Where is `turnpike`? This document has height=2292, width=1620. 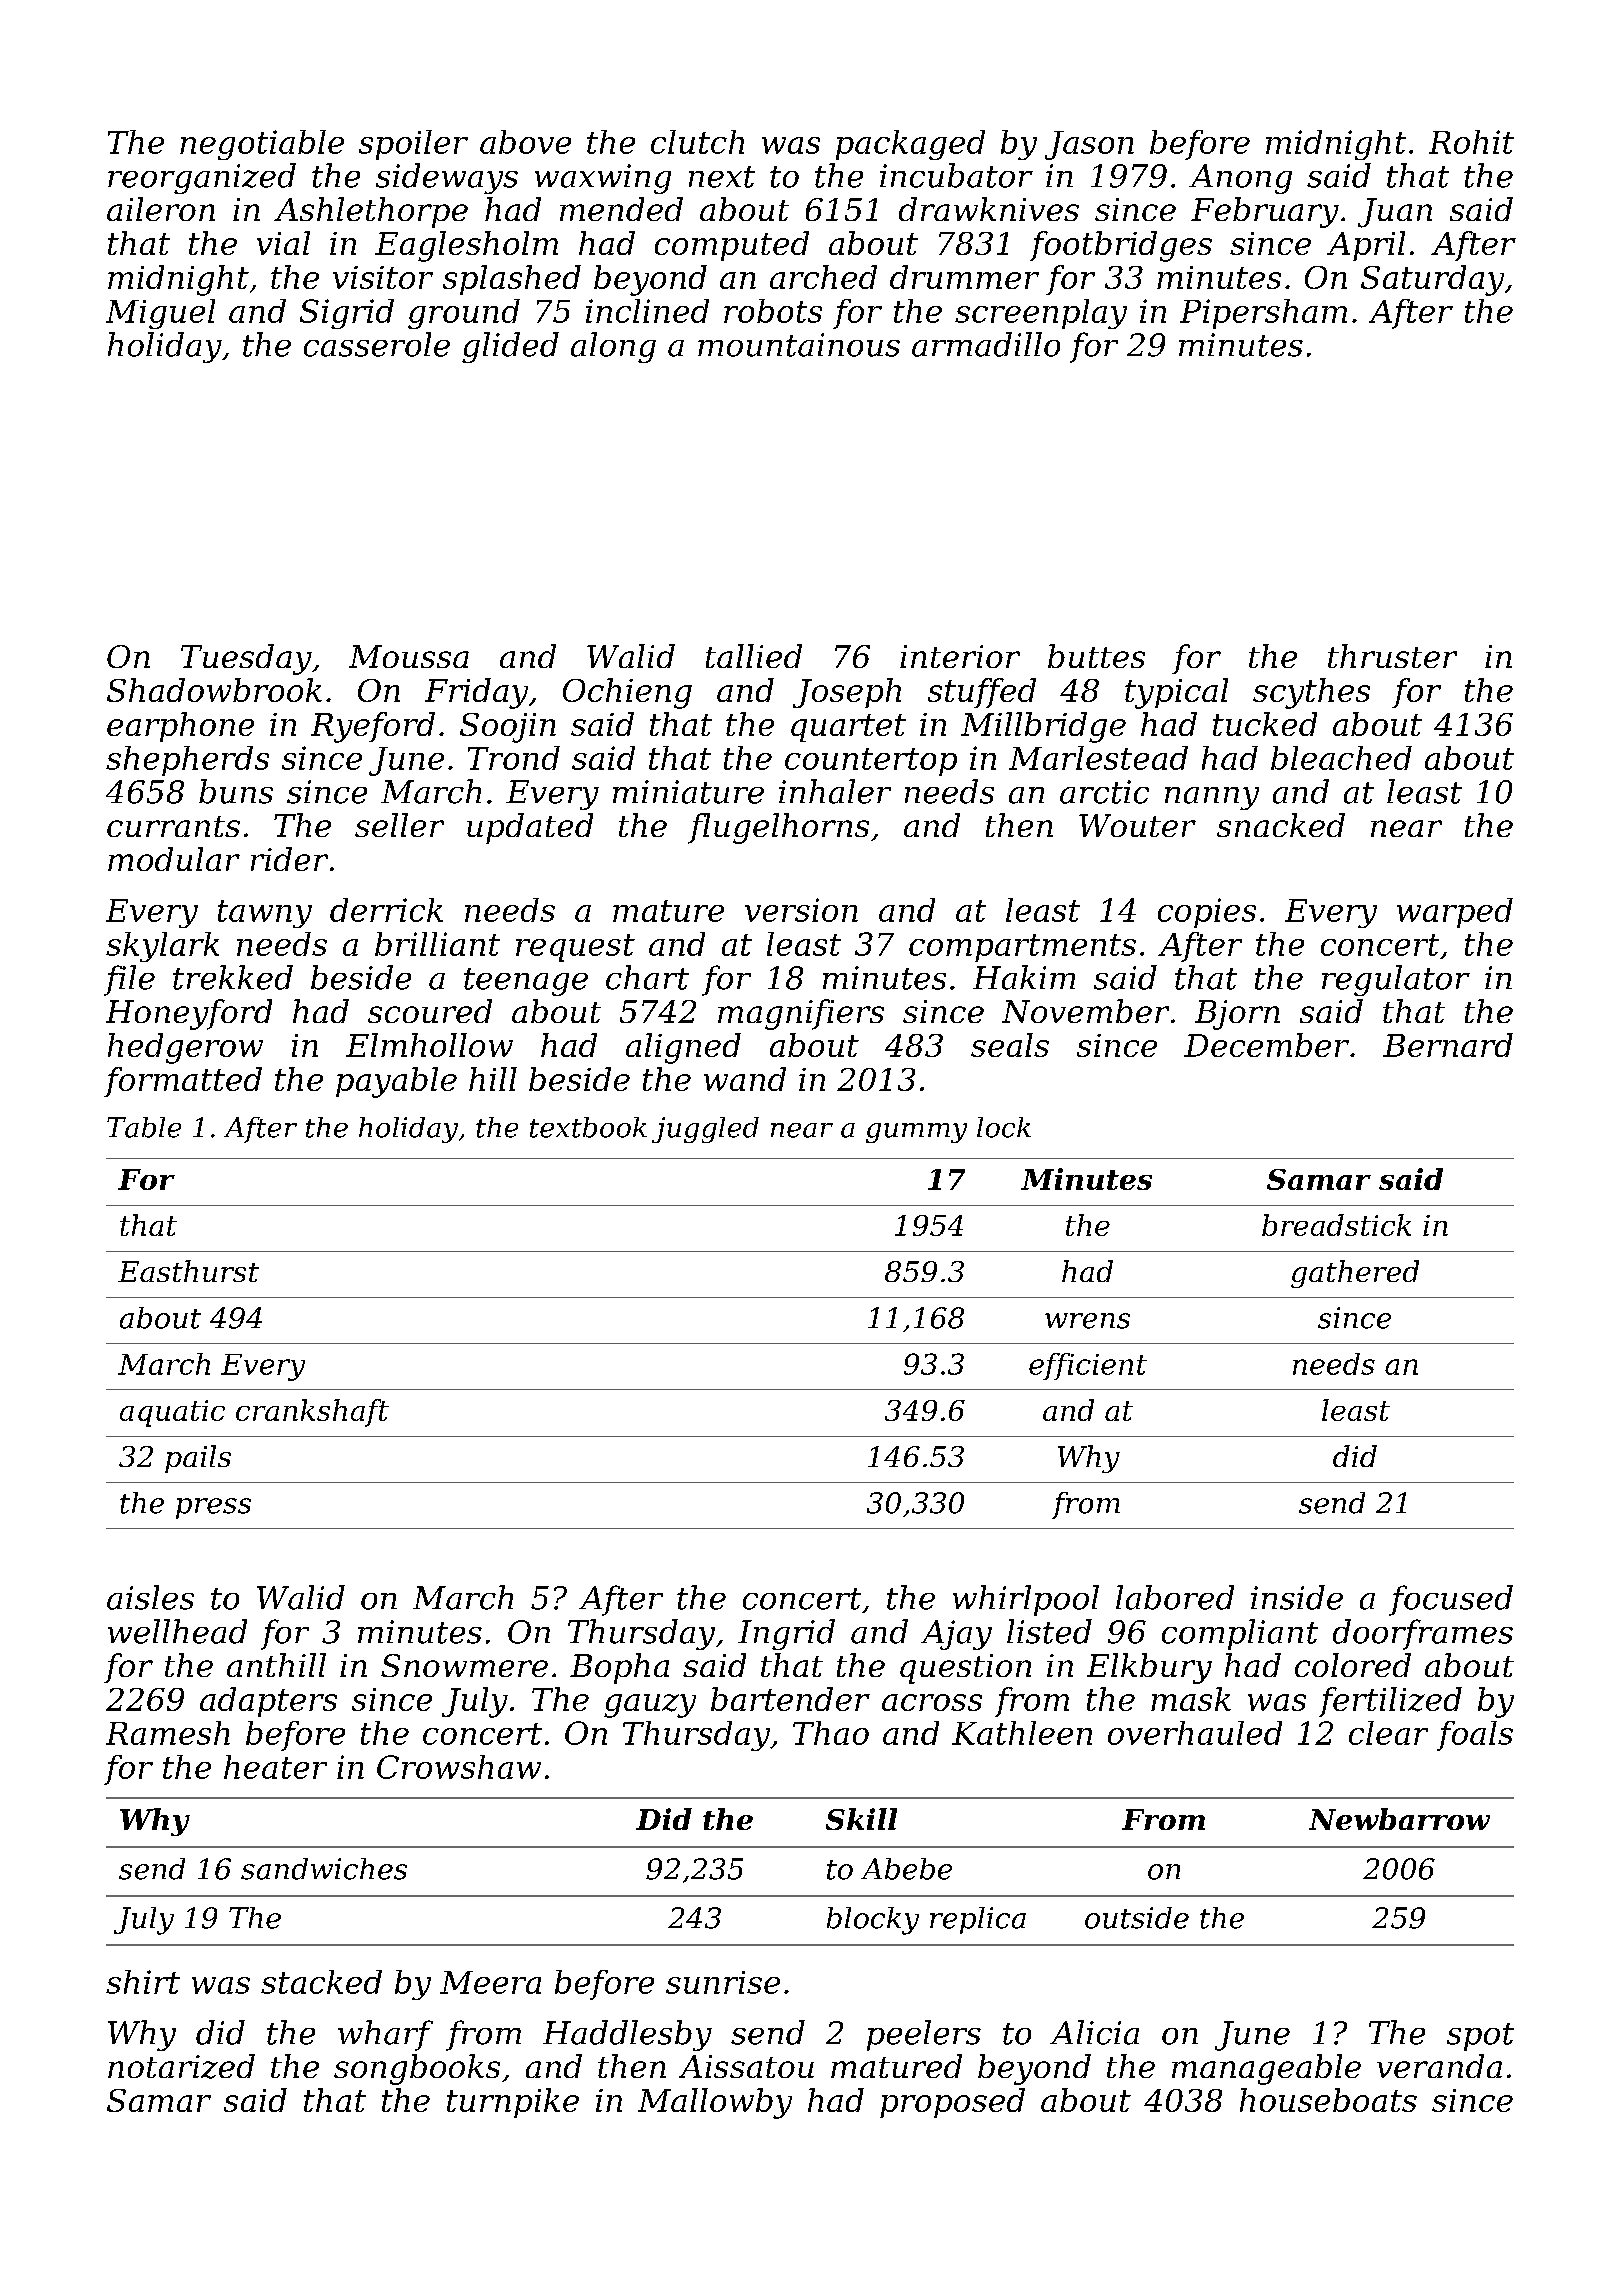
turnpike is located at coordinates (513, 2103).
